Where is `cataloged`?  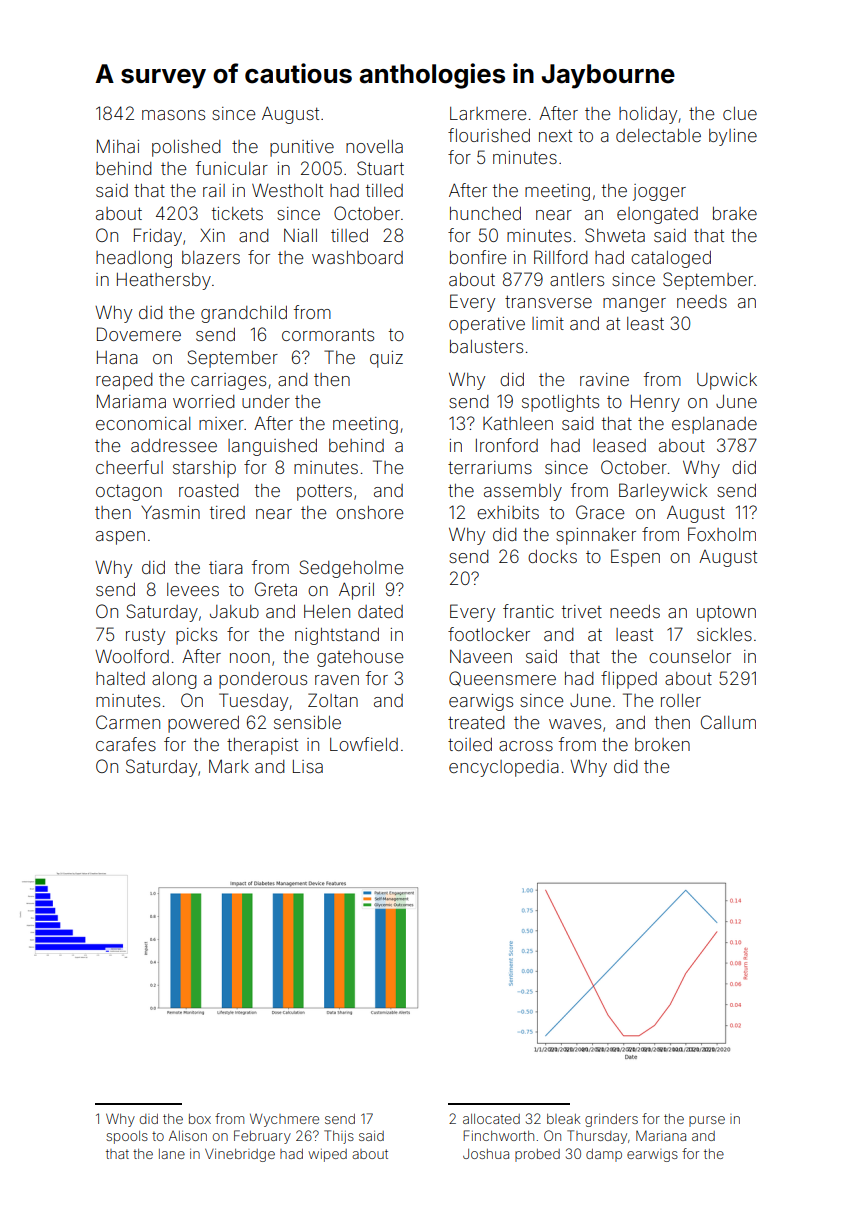 cataloged is located at coordinates (671, 259).
